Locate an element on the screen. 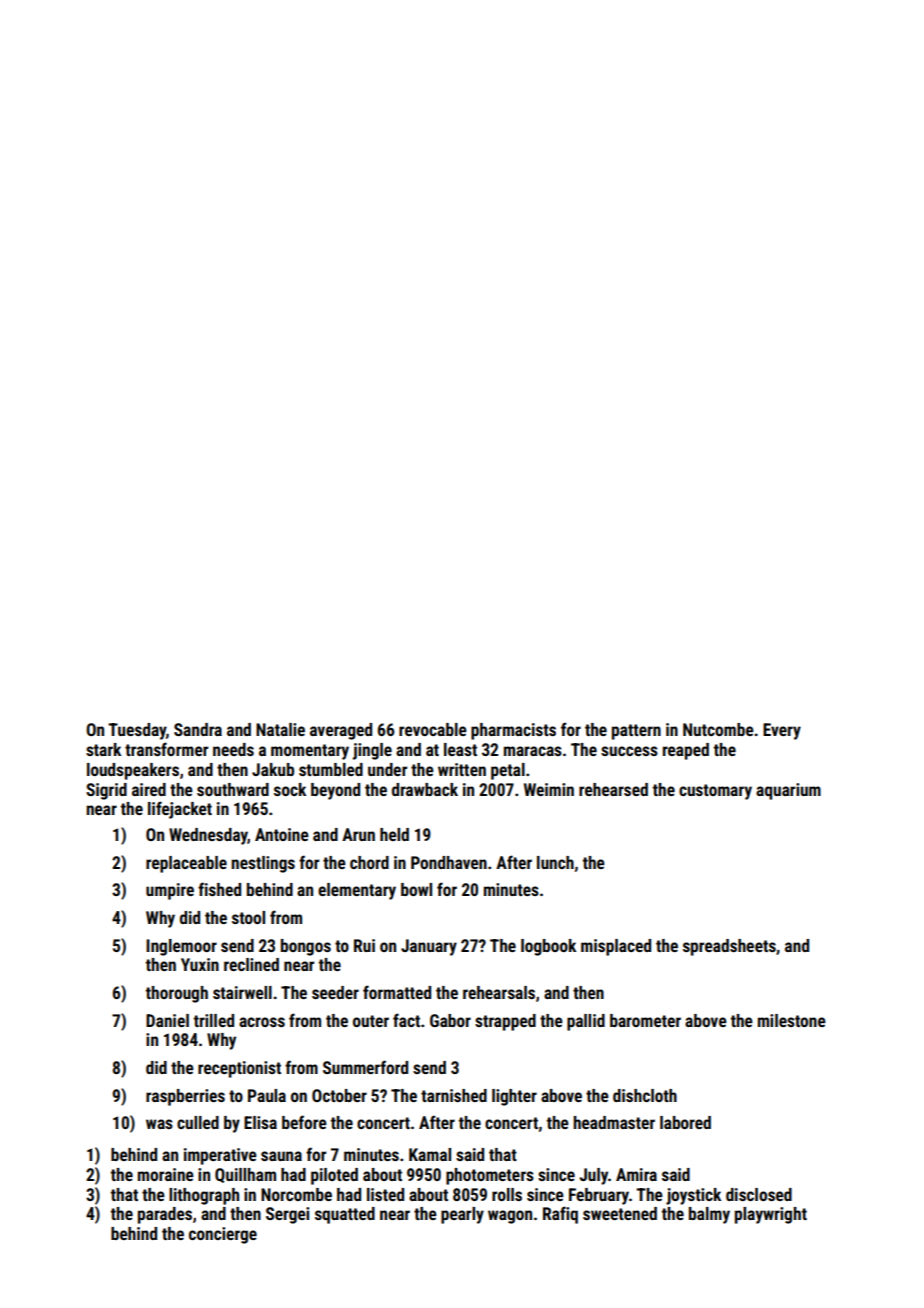 The height and width of the screenshot is (1308, 924). parades is located at coordinates (165, 1215).
